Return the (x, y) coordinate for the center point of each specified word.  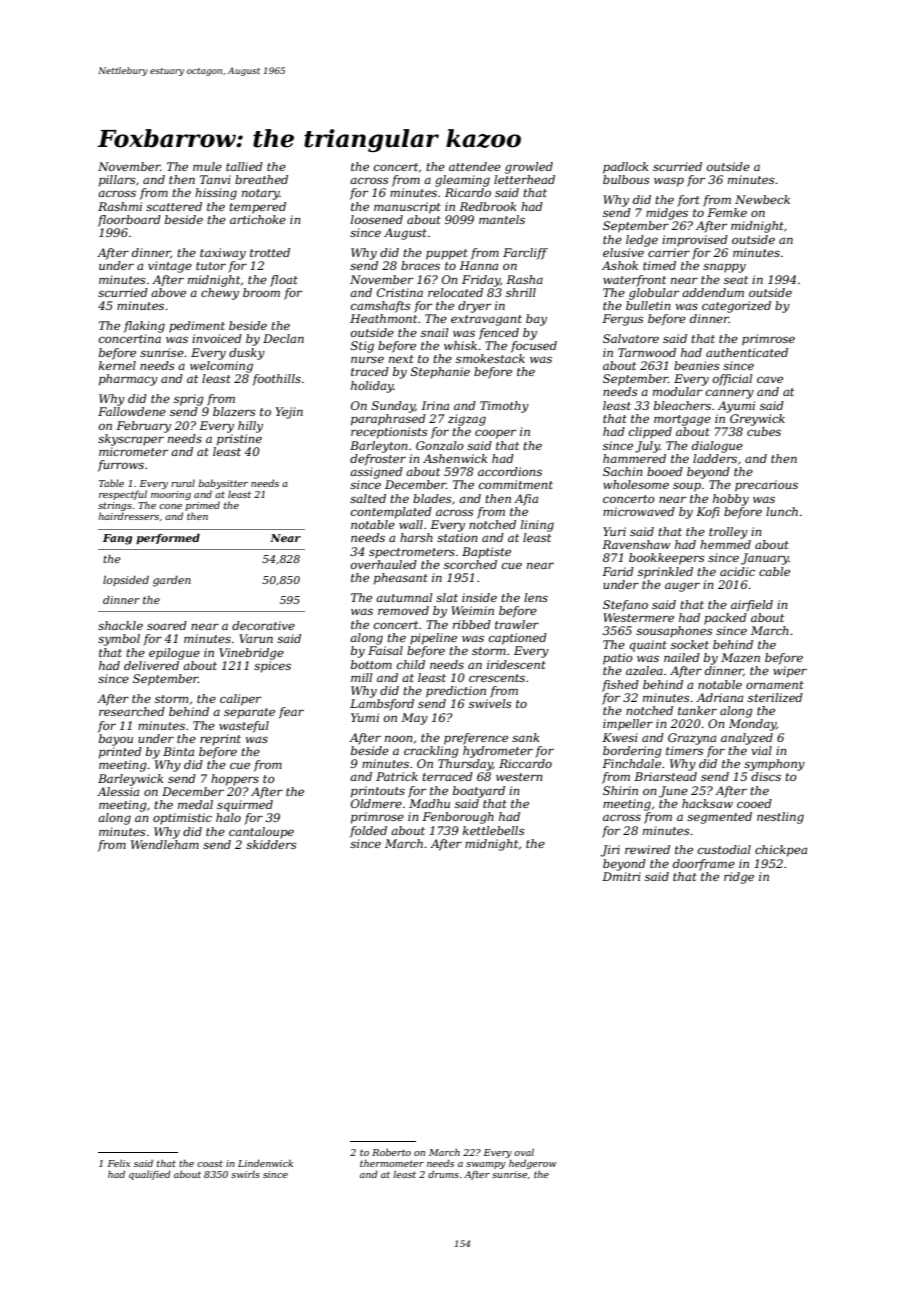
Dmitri (621, 876)
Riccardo (525, 763)
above (168, 292)
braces (420, 265)
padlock (626, 168)
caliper (240, 700)
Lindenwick (265, 1163)
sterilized (775, 697)
